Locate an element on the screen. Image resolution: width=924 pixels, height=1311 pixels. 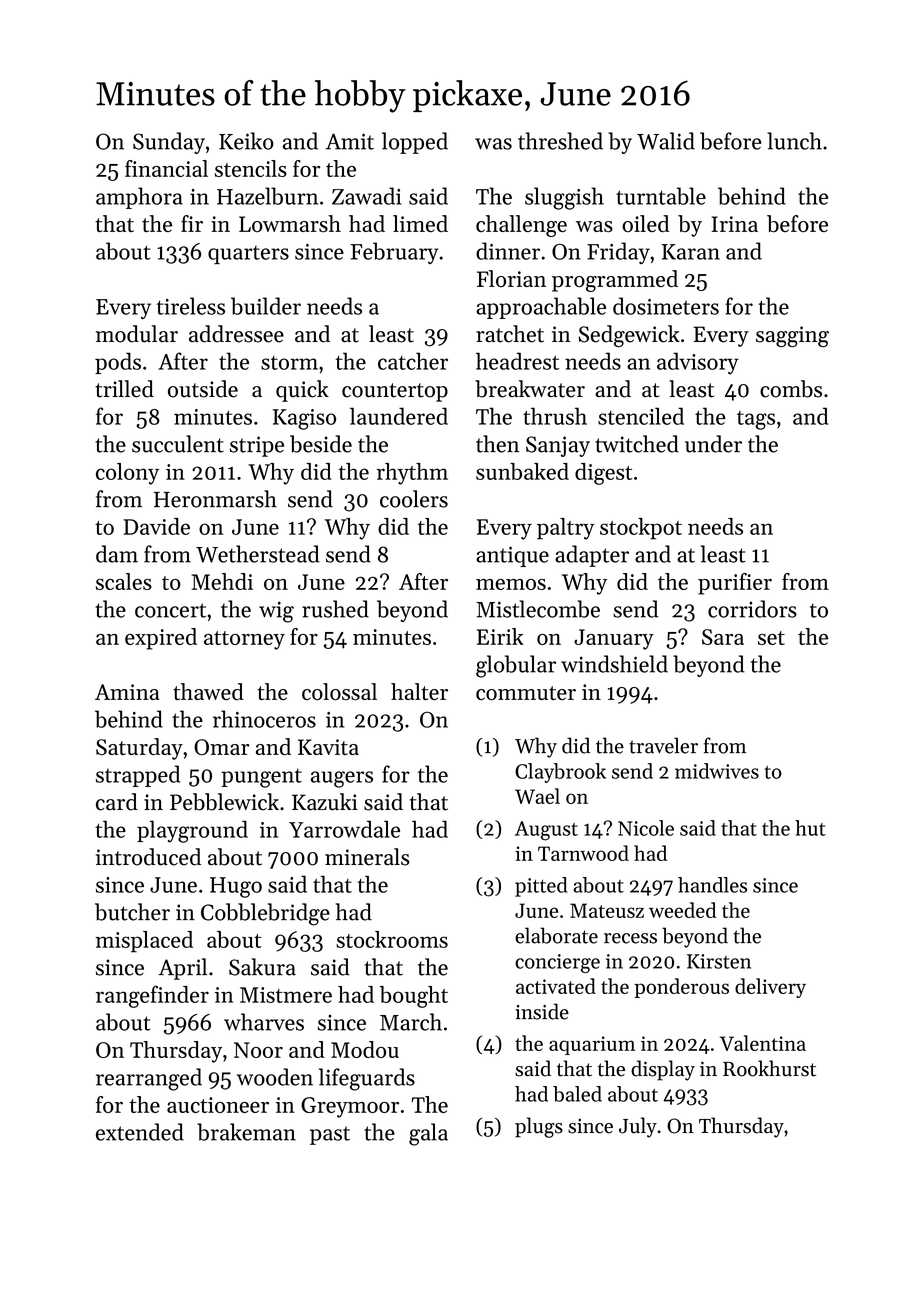
augers is located at coordinates (342, 779).
